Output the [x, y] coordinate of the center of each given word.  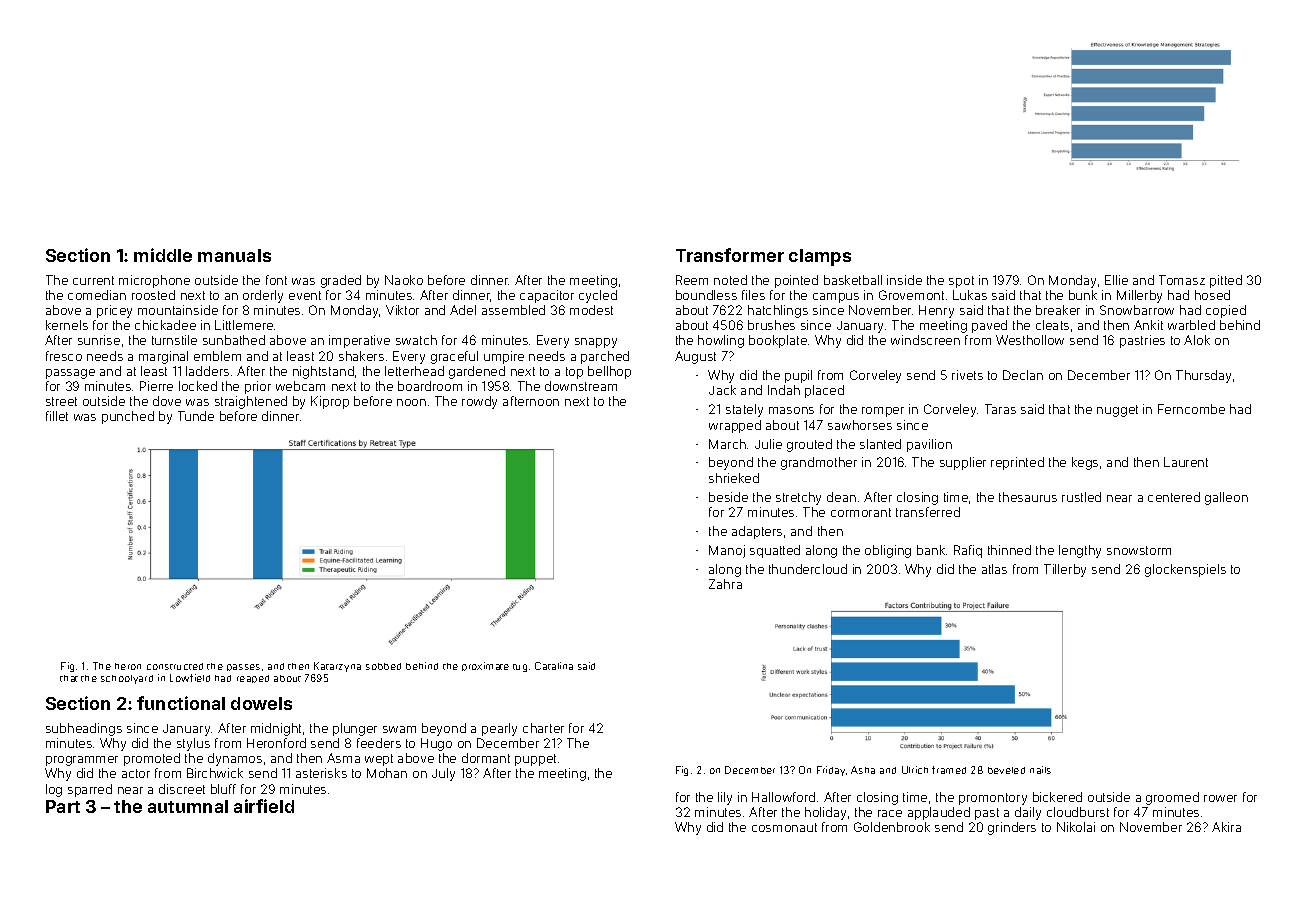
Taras [1000, 409]
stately [744, 410]
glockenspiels [1185, 570]
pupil [798, 376]
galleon [1226, 498]
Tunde [196, 416]
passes [243, 667]
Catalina [554, 666]
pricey [114, 311]
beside [728, 497]
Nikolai [1076, 827]
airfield [264, 806]
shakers [361, 356]
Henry [936, 311]
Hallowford [783, 797]
